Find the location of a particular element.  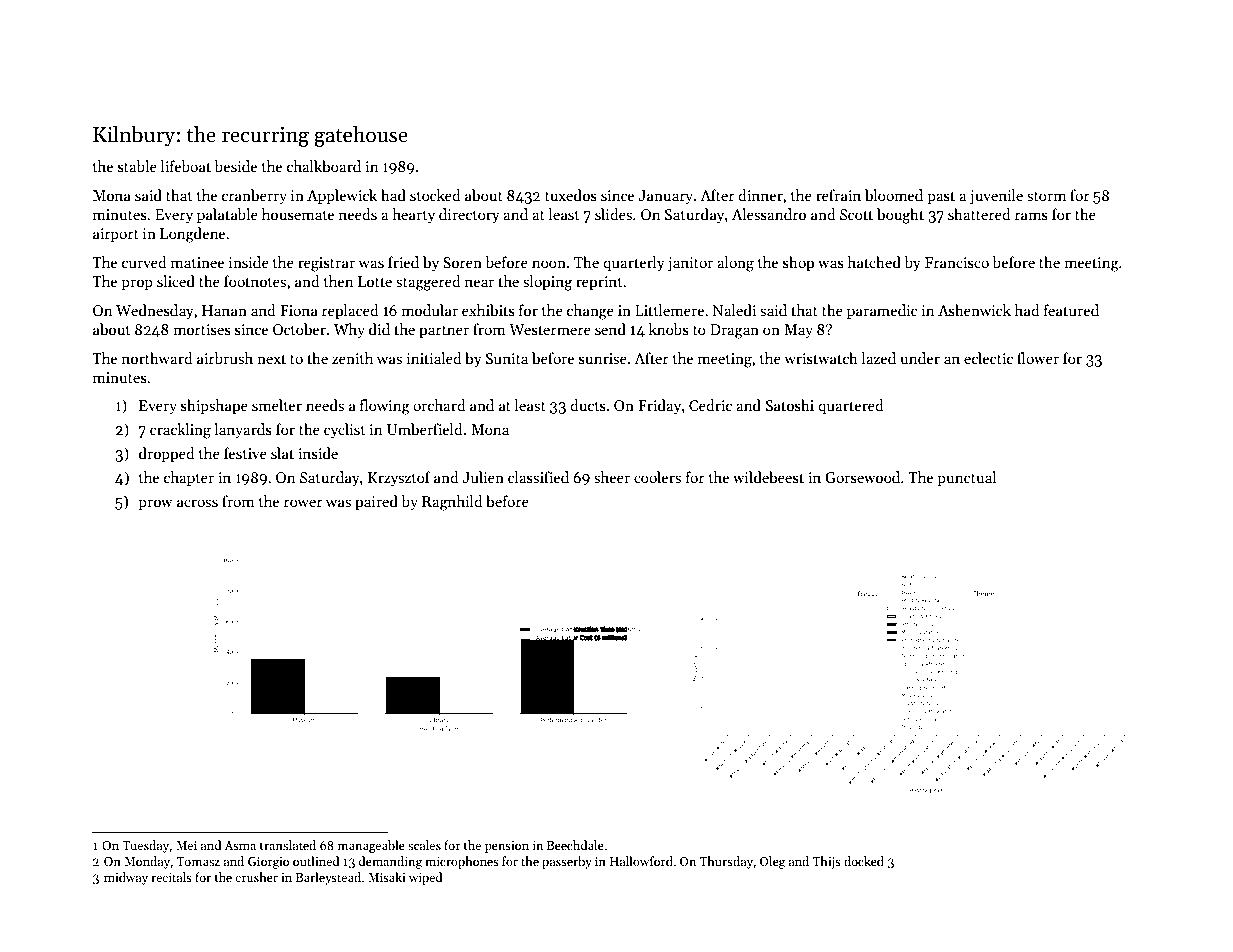

stable is located at coordinates (137, 166).
